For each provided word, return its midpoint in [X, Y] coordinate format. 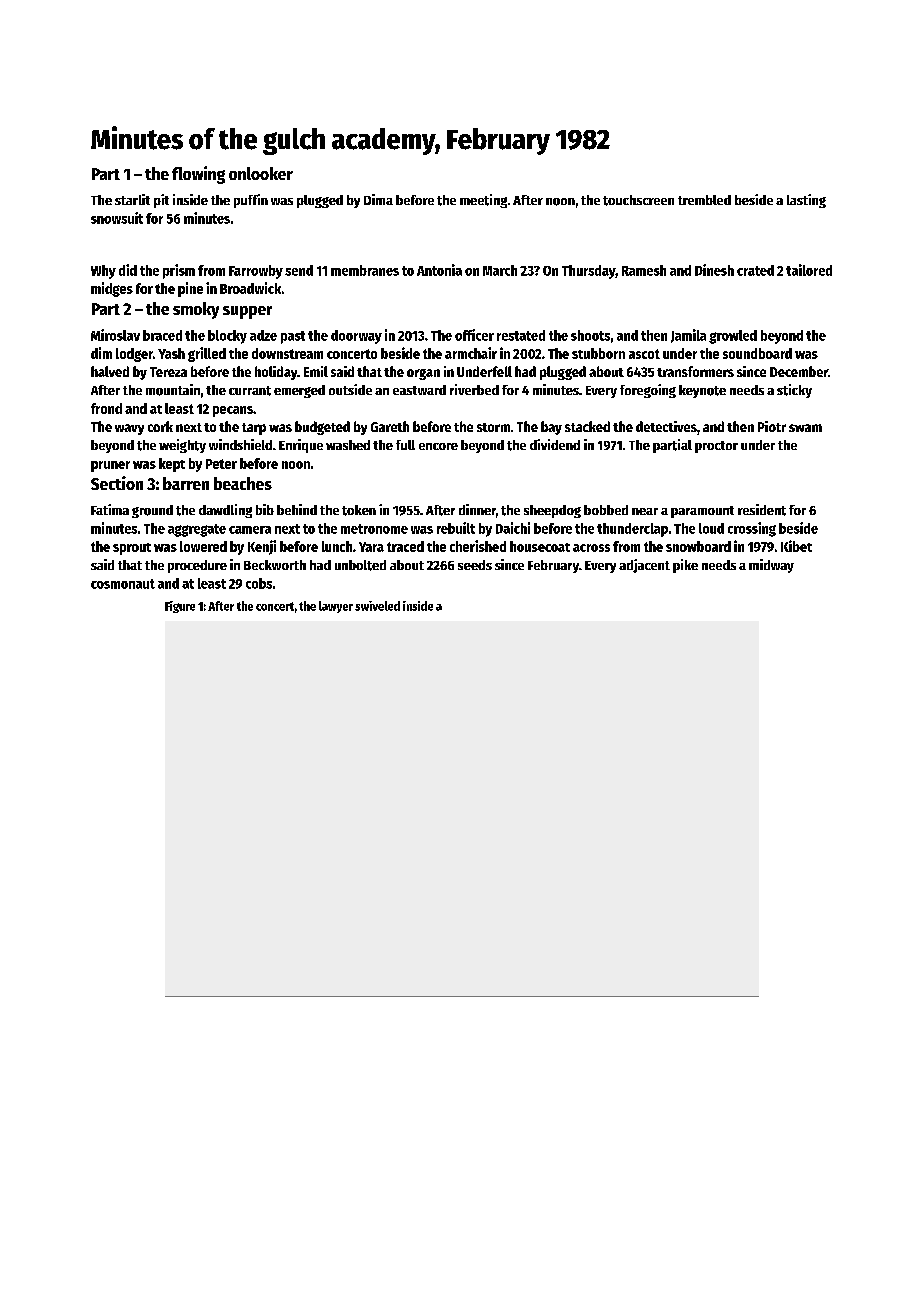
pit [161, 201]
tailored [809, 270]
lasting [806, 201]
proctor [716, 447]
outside [350, 389]
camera [250, 530]
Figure [180, 607]
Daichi [513, 528]
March [500, 270]
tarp [254, 429]
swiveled [377, 606]
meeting [483, 201]
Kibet [796, 546]
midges [112, 289]
